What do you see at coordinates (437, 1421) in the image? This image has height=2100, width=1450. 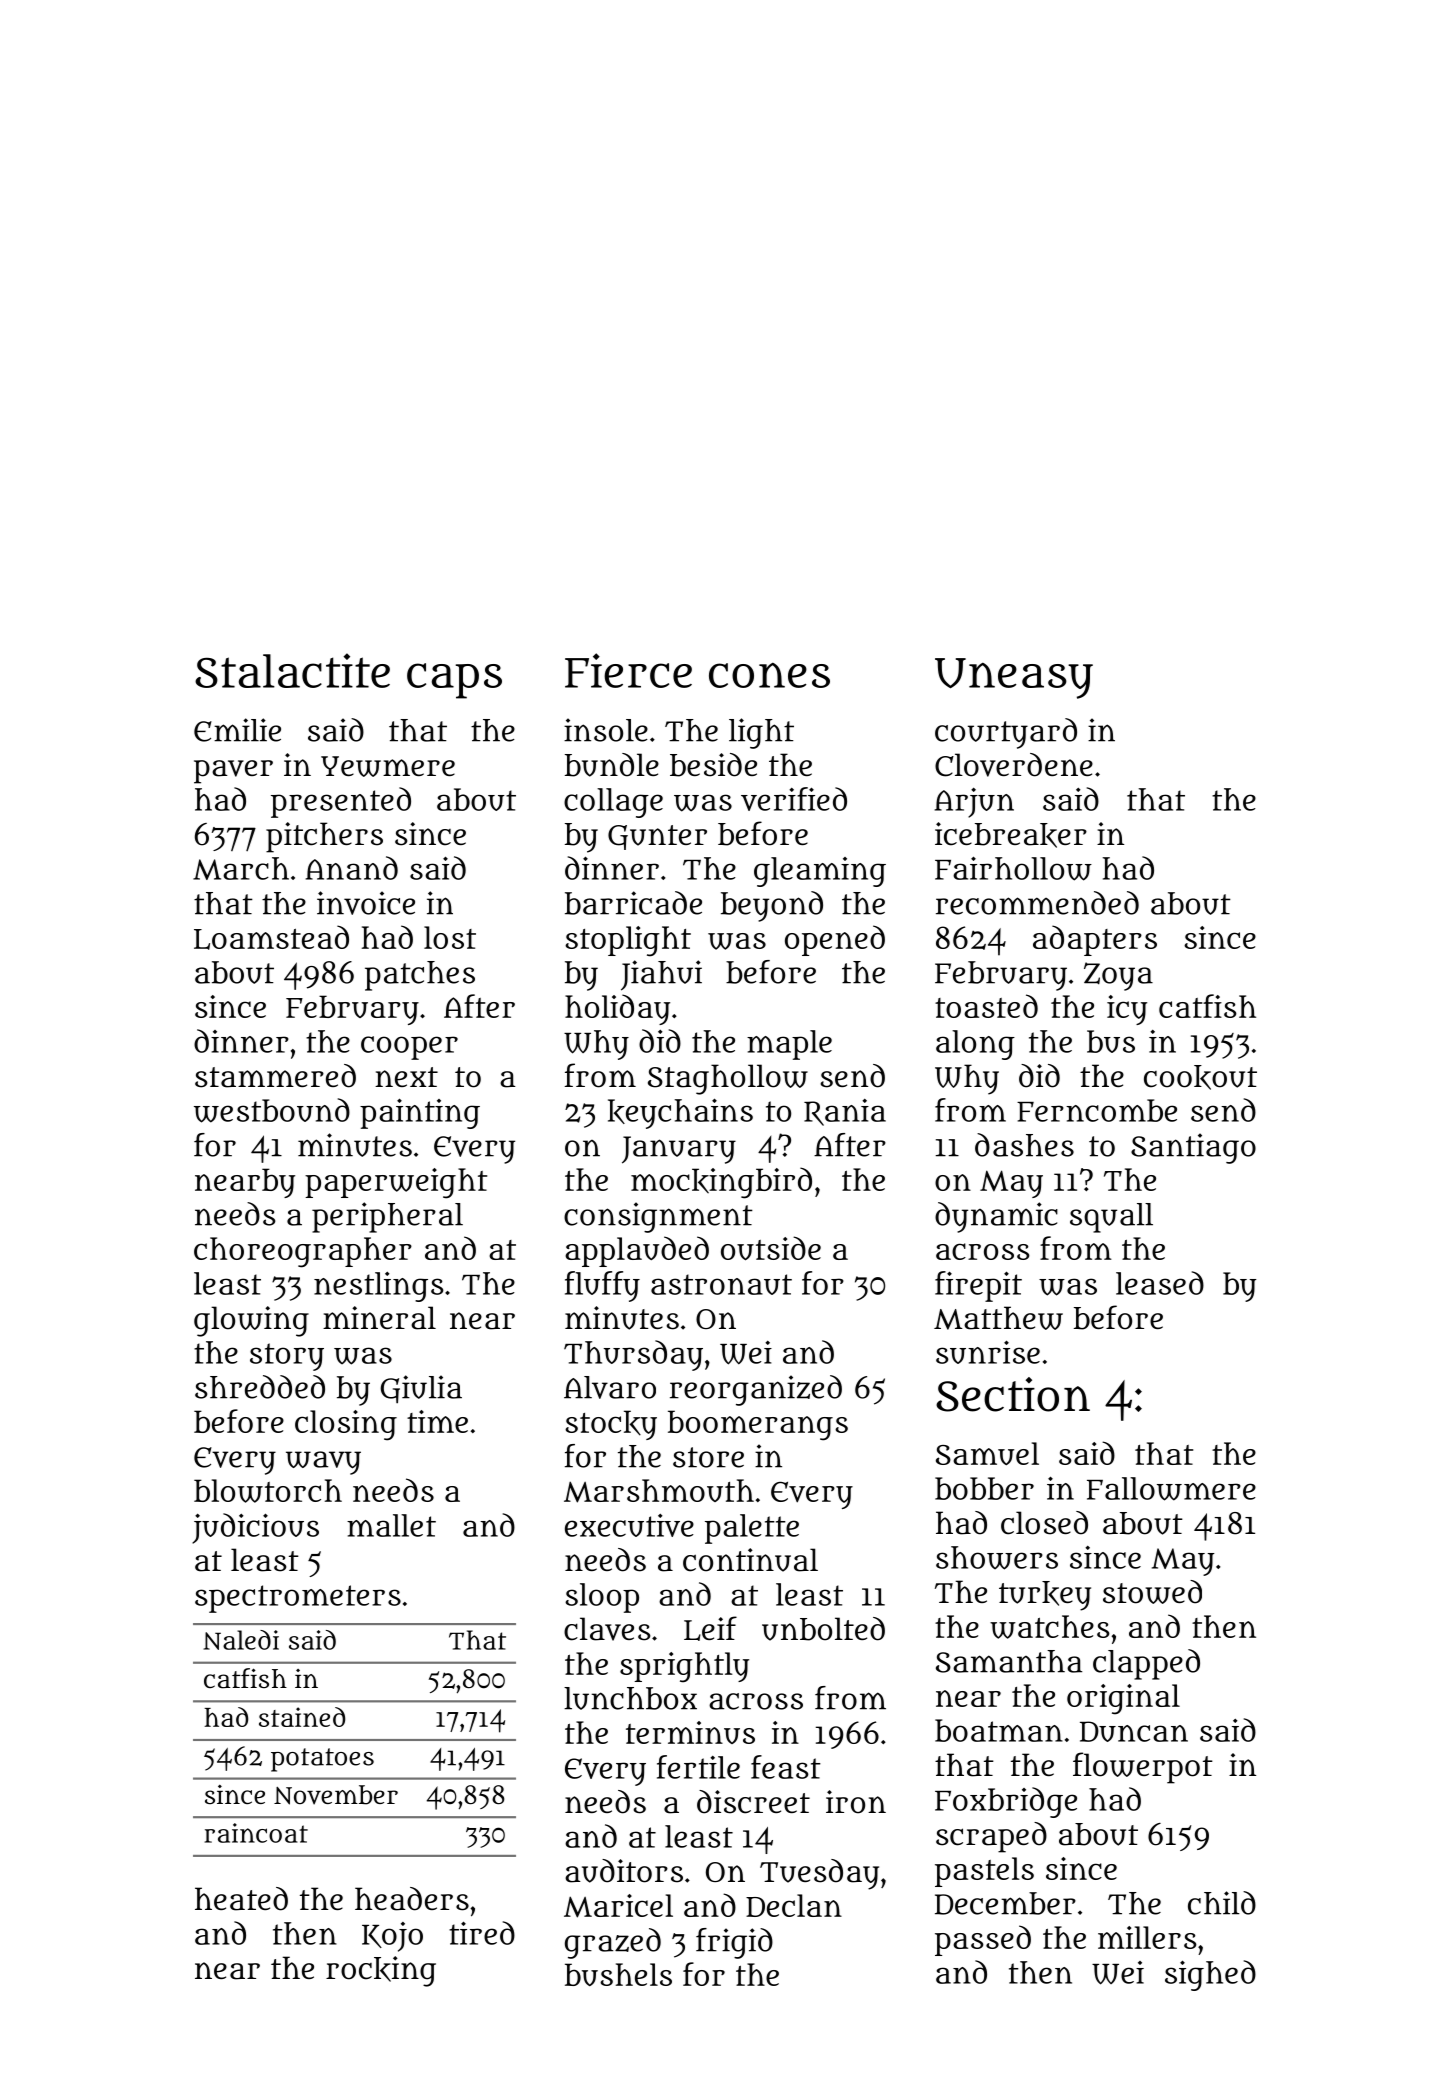 I see `time` at bounding box center [437, 1421].
